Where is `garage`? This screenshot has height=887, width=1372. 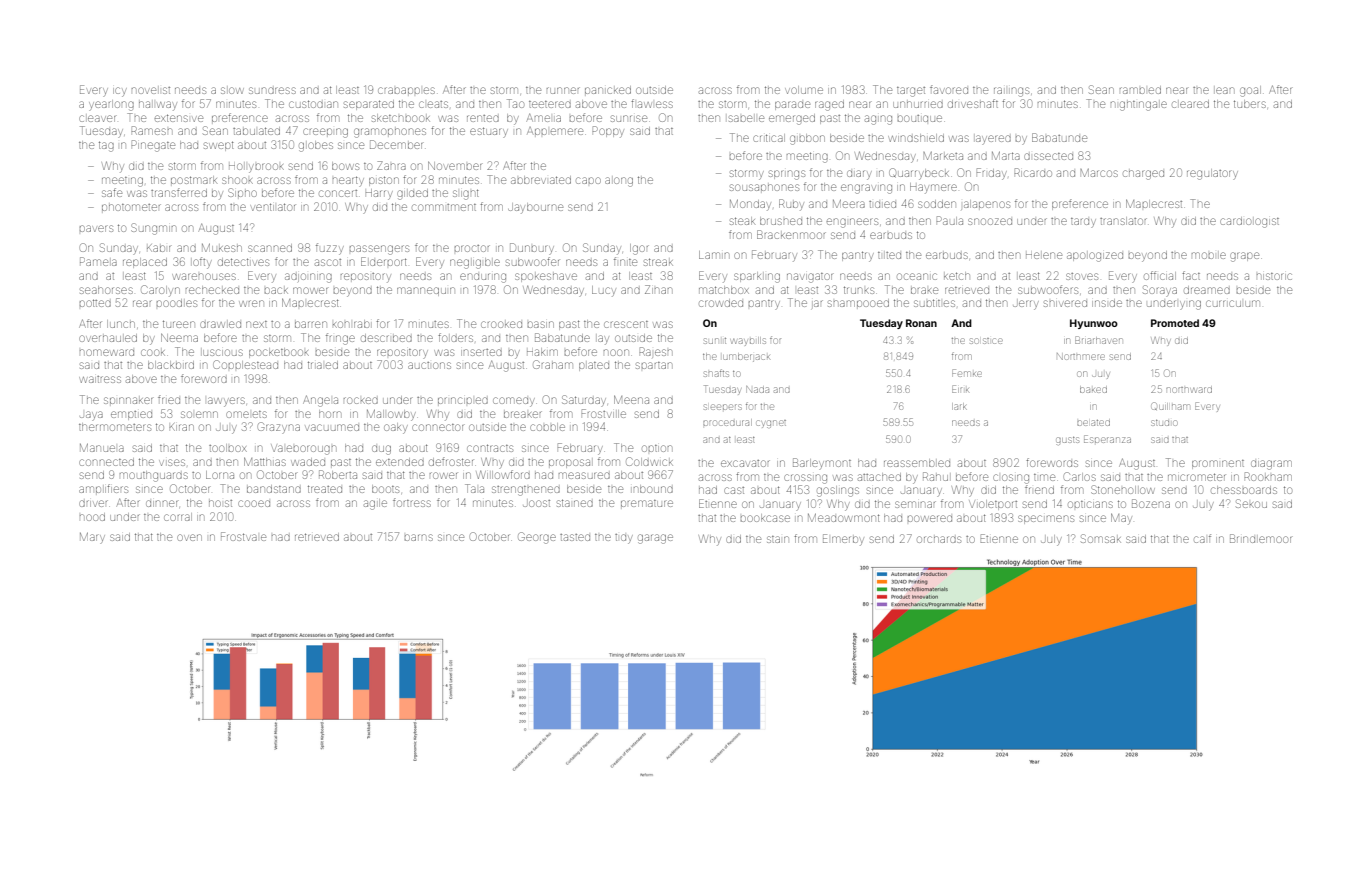 garage is located at coordinates (655, 539).
